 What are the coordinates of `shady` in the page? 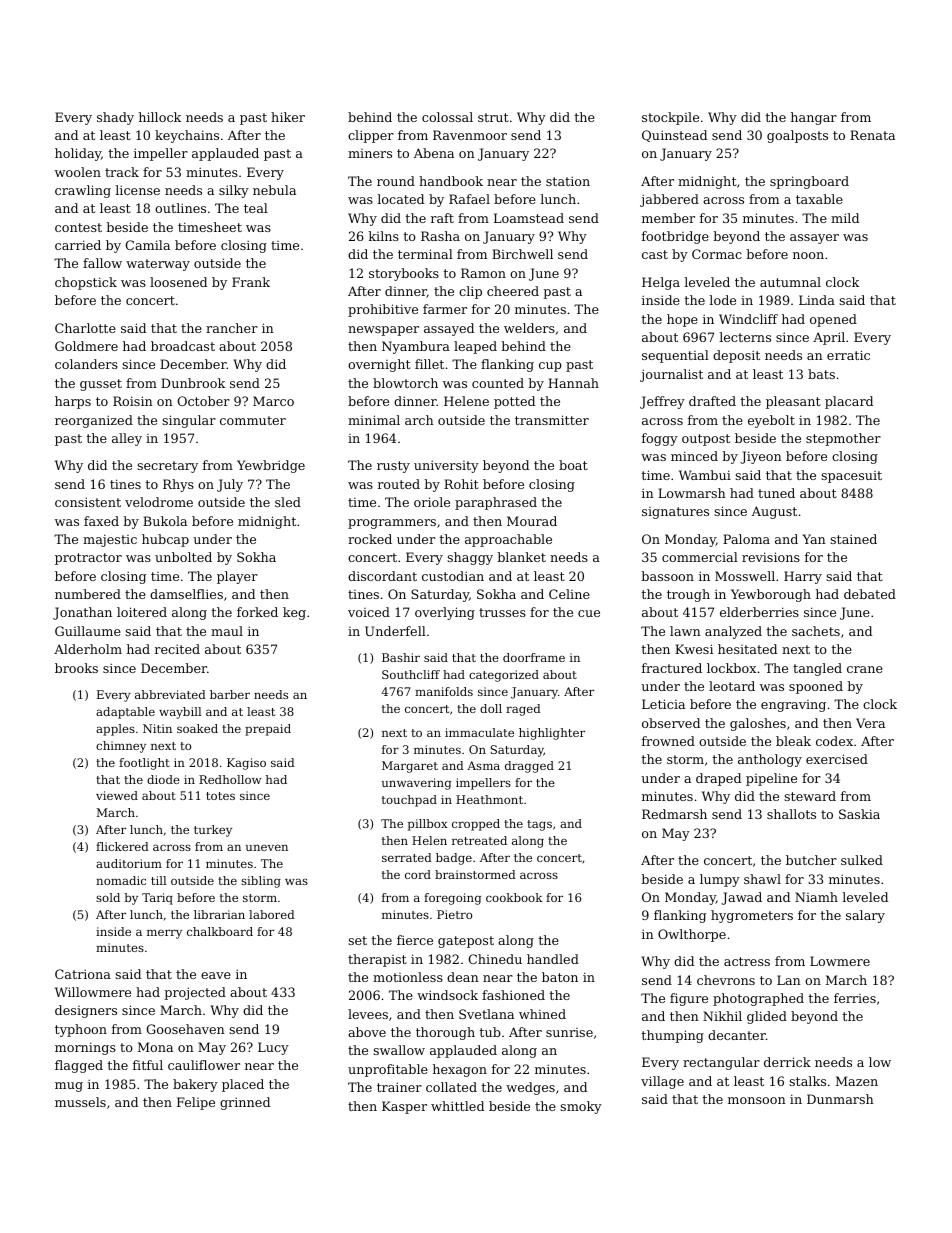 It's located at (115, 118).
